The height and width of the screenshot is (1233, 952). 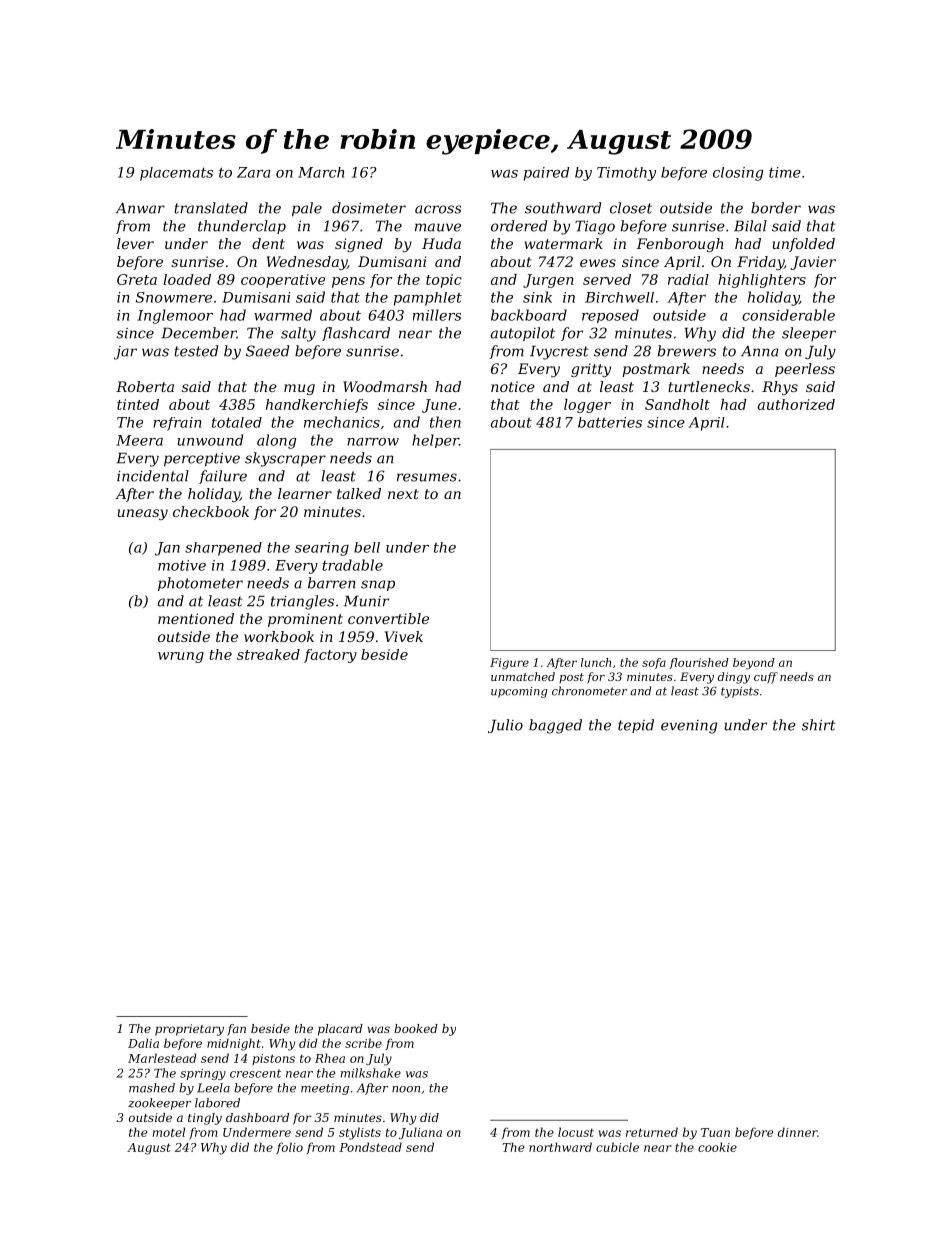 What do you see at coordinates (689, 727) in the screenshot?
I see `evening` at bounding box center [689, 727].
